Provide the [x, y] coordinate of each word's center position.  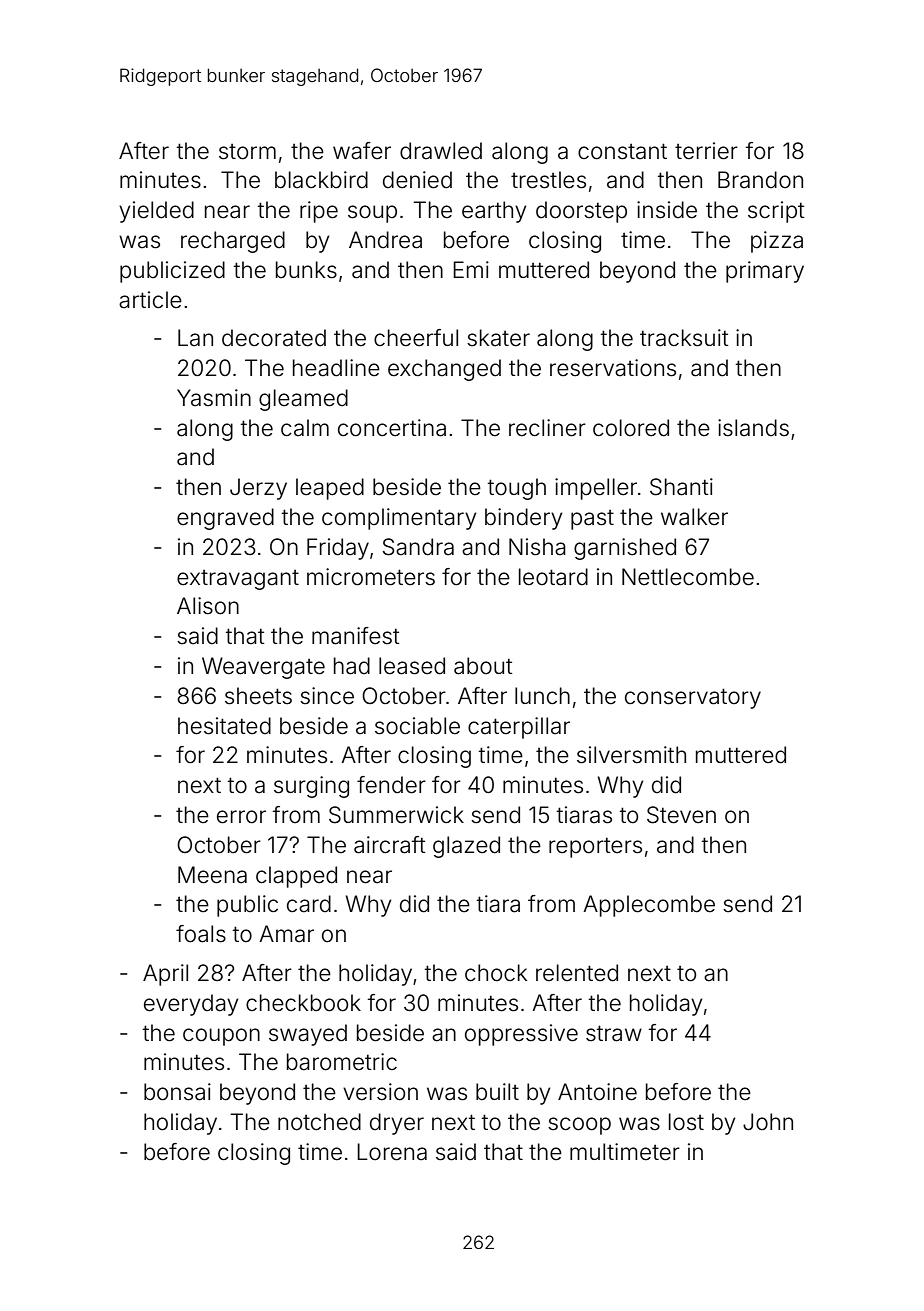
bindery [523, 519]
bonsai [177, 1092]
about [483, 666]
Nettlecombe [688, 577]
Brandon [760, 180]
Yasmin [214, 398]
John [768, 1122]
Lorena [392, 1152]
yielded [156, 212]
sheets [258, 696]
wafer [362, 151]
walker [694, 517]
